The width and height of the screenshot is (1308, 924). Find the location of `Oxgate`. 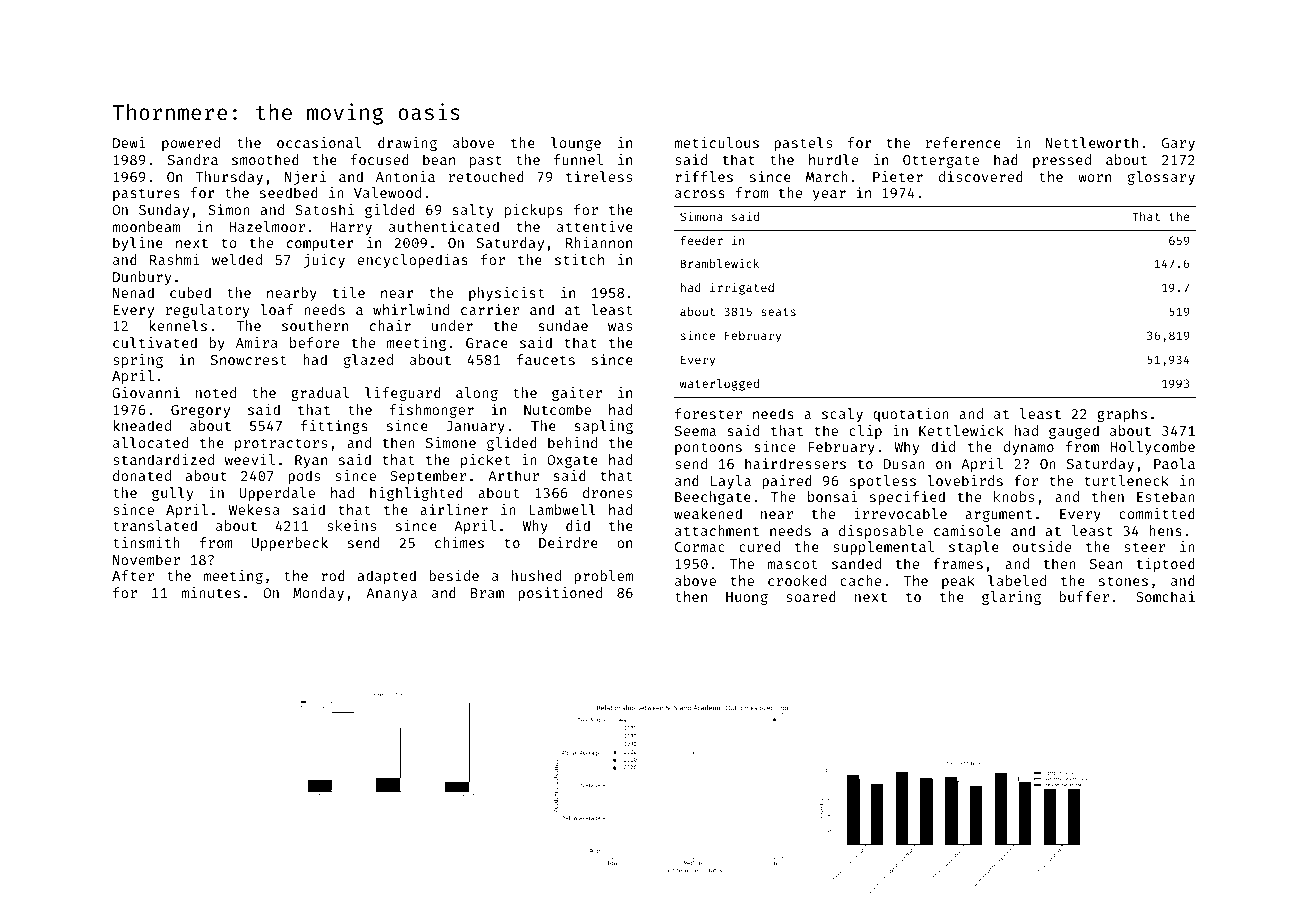

Oxgate is located at coordinates (572, 461).
